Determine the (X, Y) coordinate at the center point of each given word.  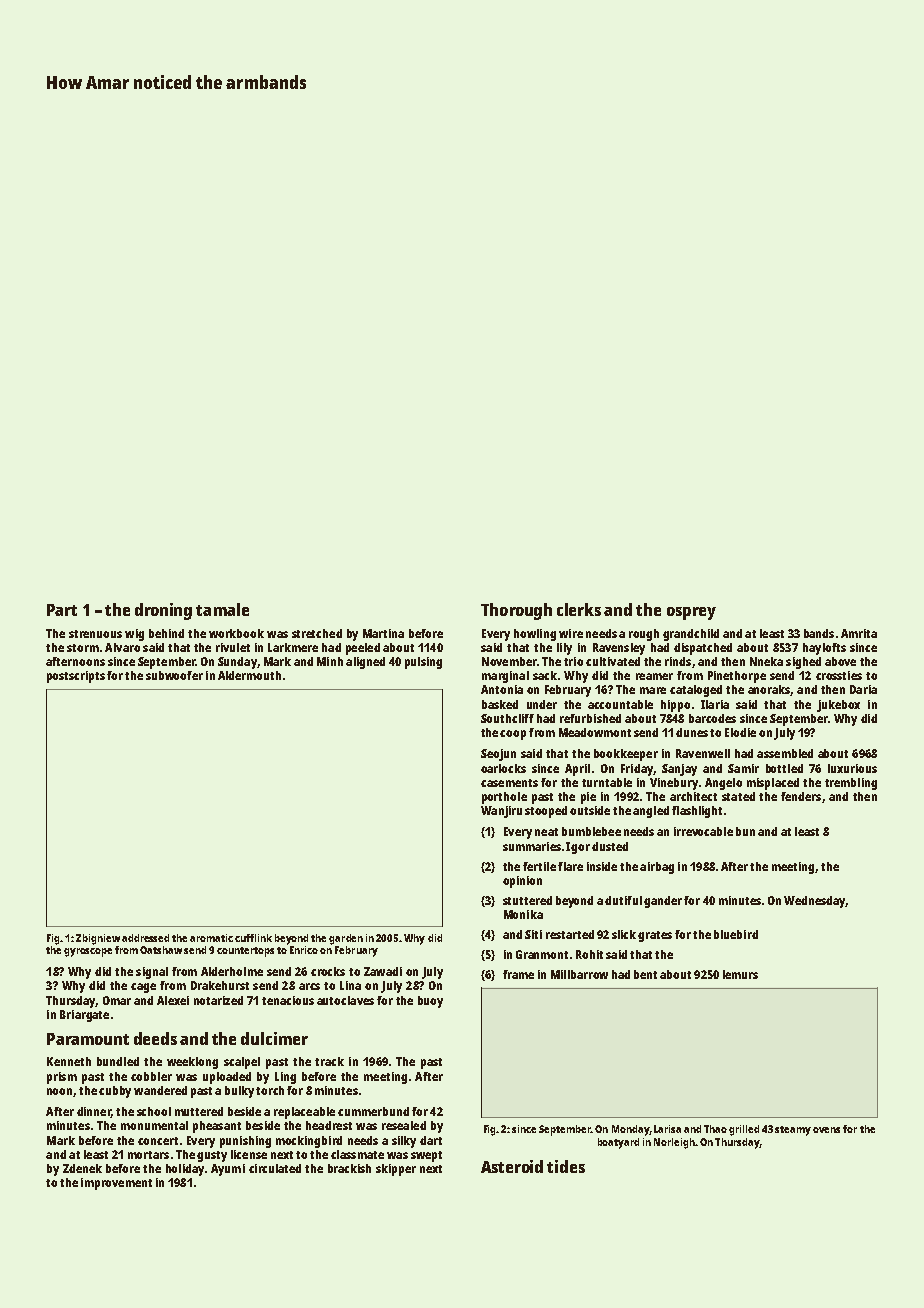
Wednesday (815, 902)
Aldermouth (249, 675)
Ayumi (228, 1170)
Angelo (723, 784)
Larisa (667, 1129)
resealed (404, 1125)
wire (571, 633)
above (840, 661)
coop (513, 735)
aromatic (211, 938)
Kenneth (69, 1061)
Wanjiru (501, 812)
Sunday (237, 663)
